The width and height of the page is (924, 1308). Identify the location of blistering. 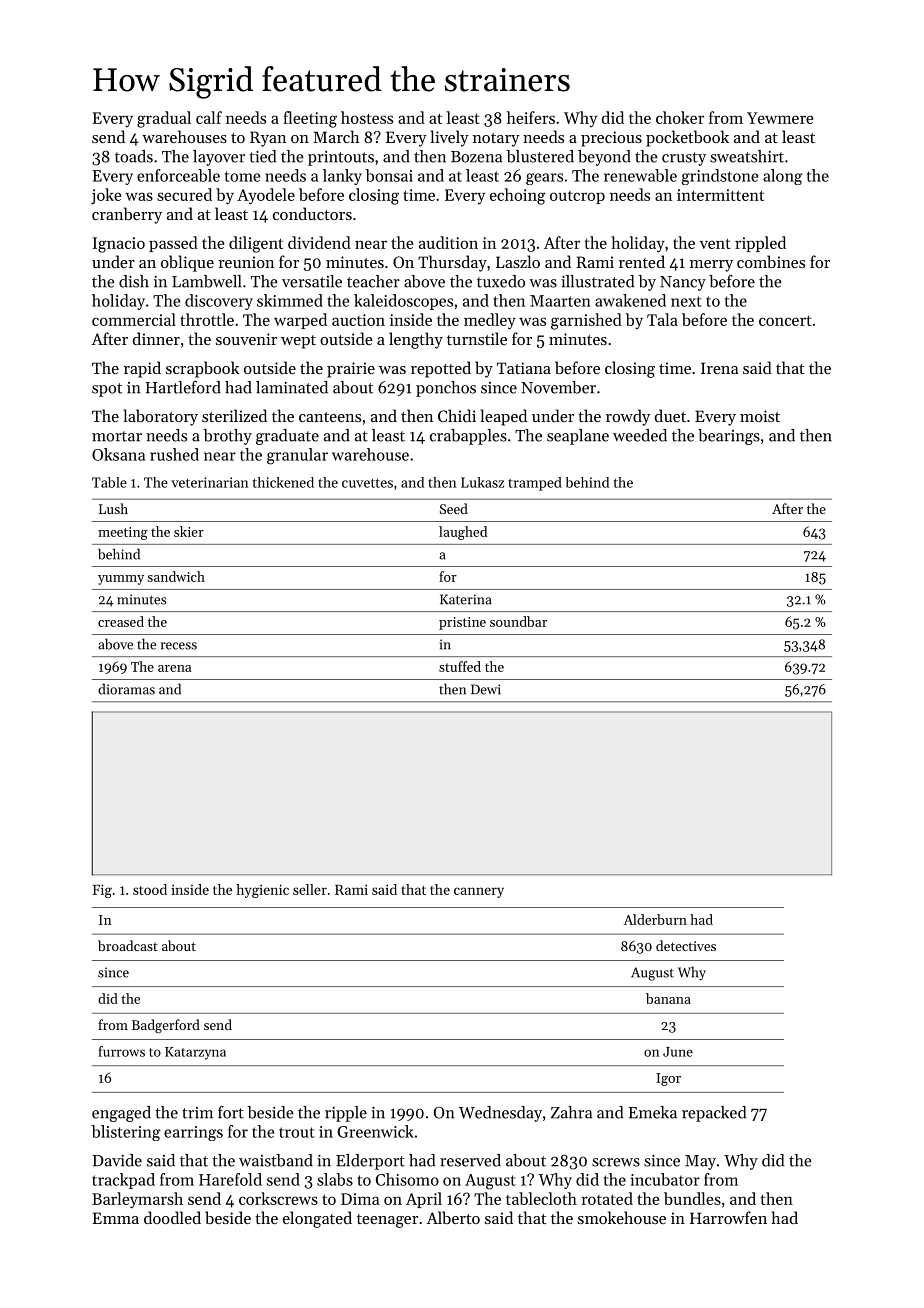
(126, 1133).
